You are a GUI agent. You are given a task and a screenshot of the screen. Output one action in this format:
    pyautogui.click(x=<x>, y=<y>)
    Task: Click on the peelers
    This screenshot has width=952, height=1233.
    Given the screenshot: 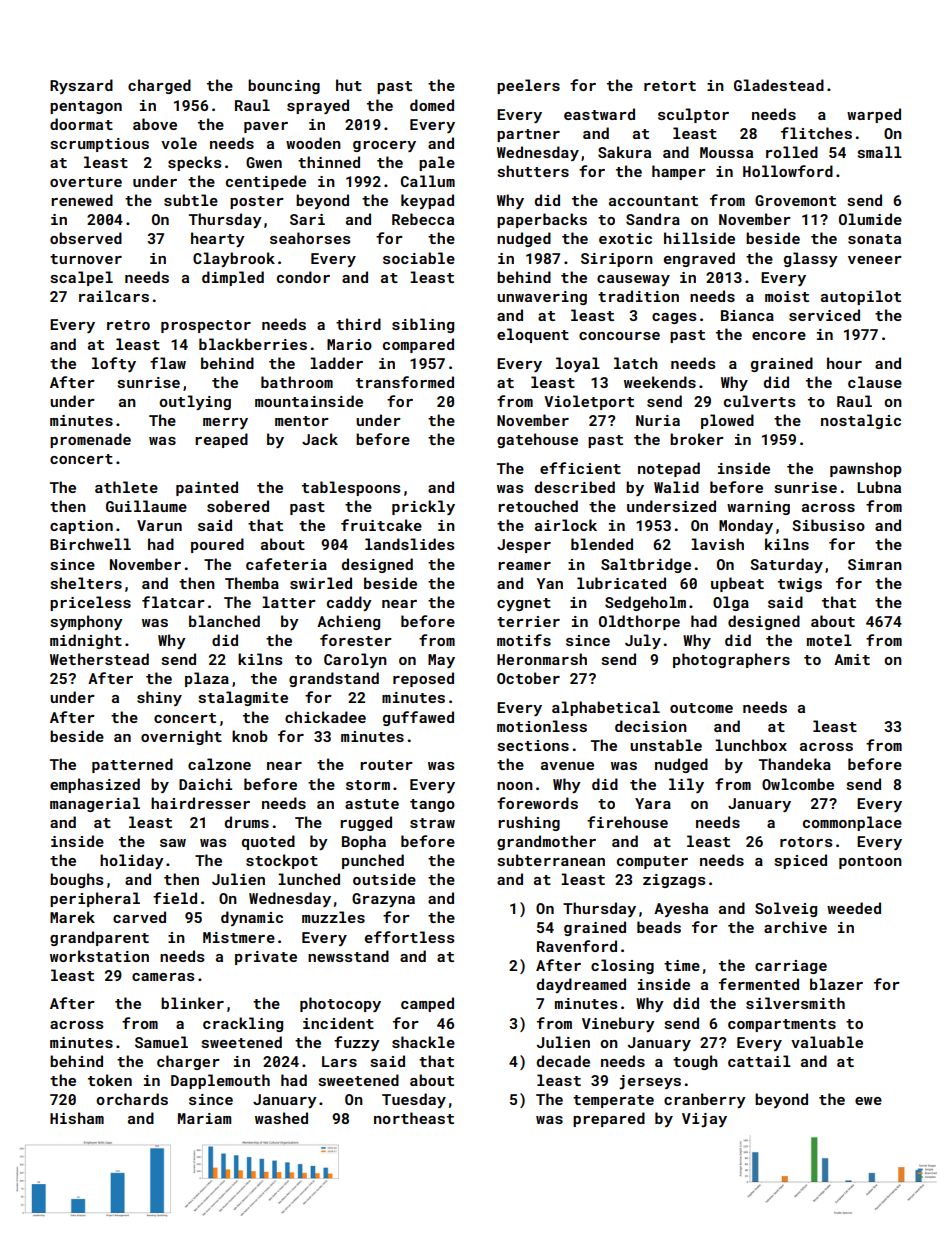 What is the action you would take?
    pyautogui.click(x=528, y=86)
